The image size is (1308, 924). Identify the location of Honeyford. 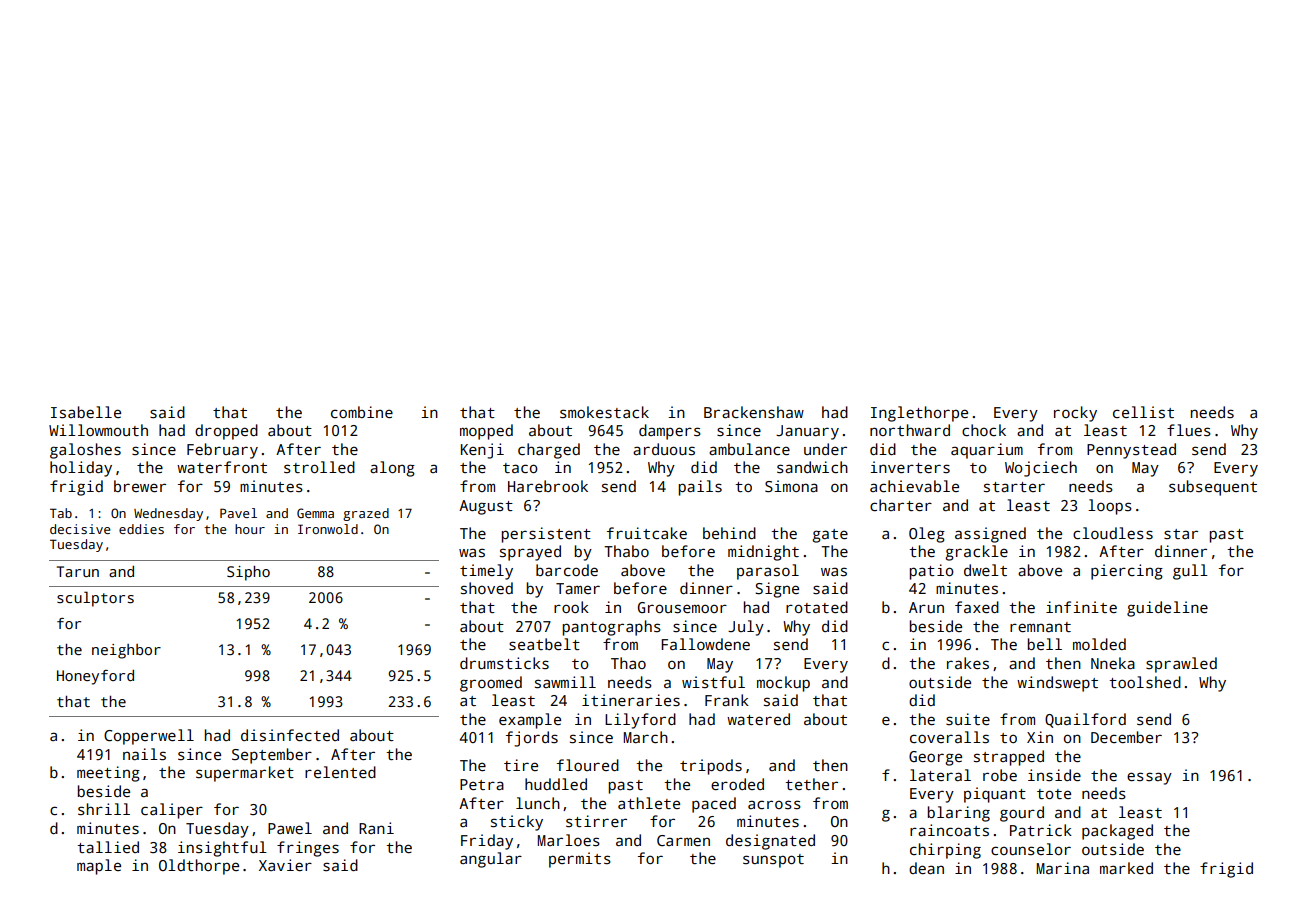
(95, 677).
